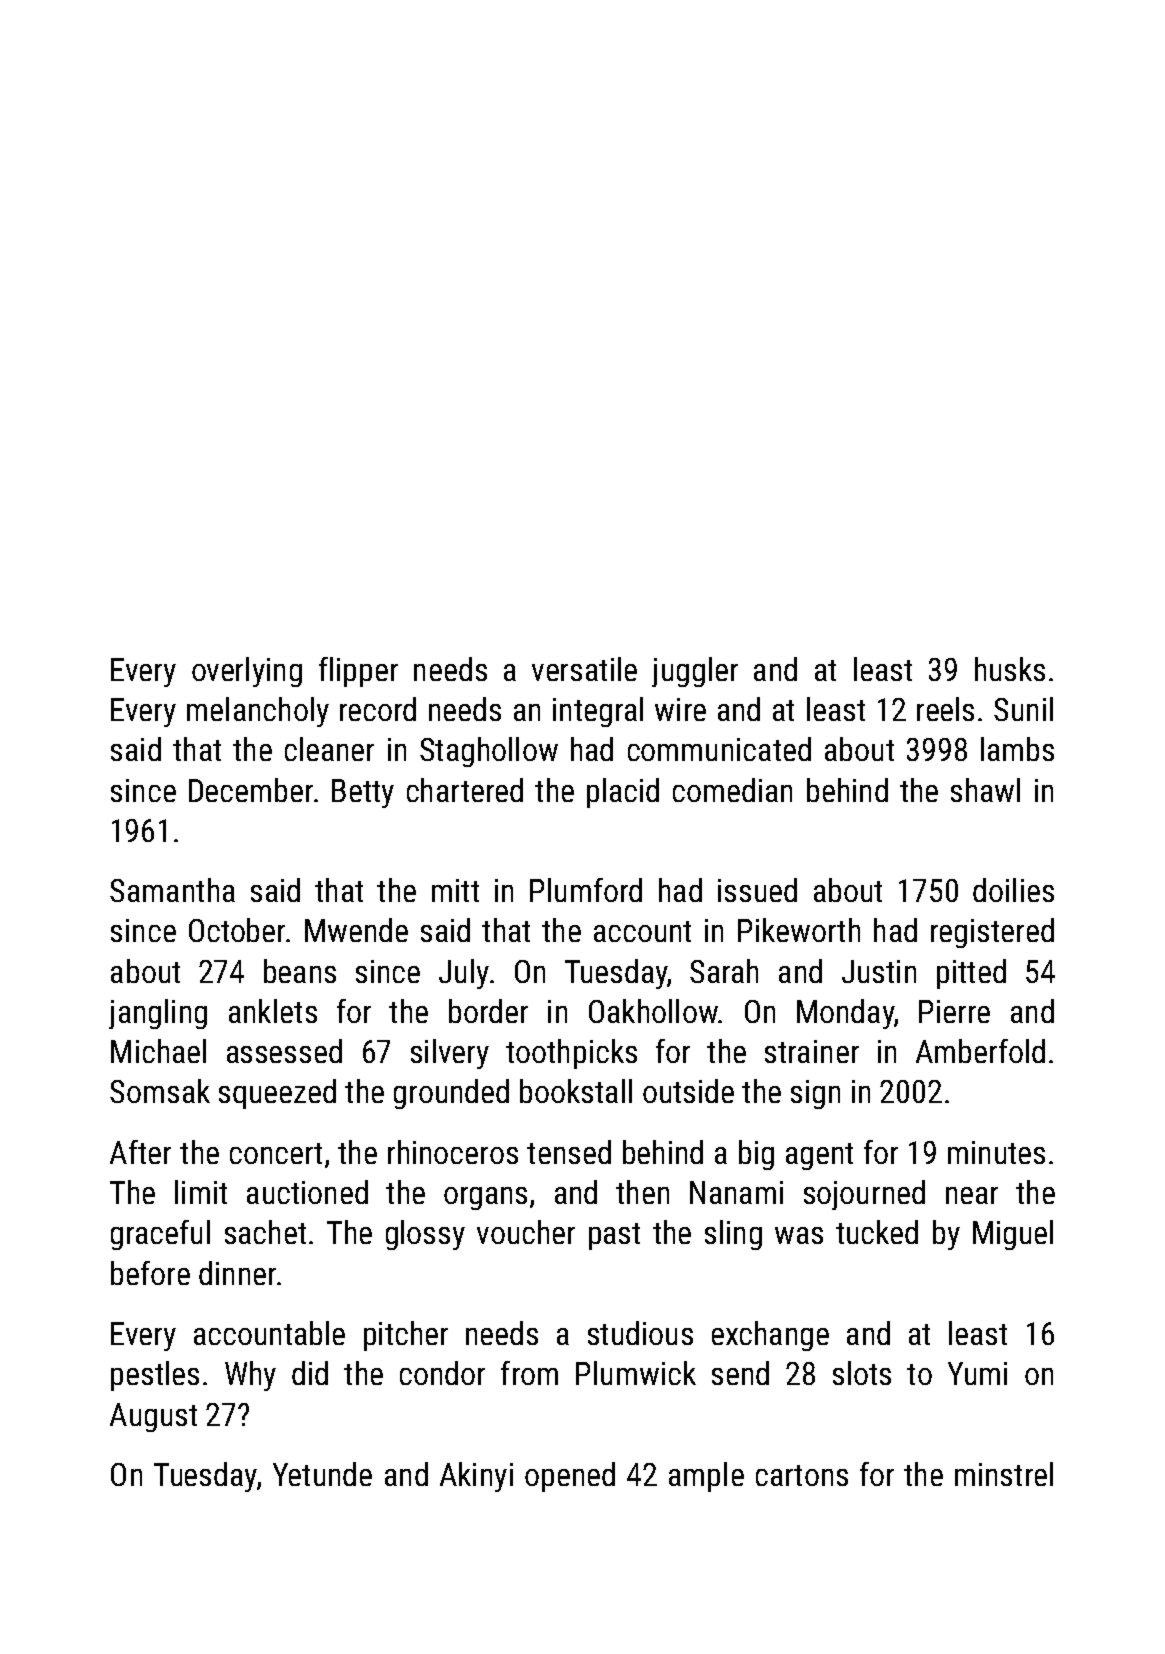 The height and width of the screenshot is (1654, 1165). Describe the element at coordinates (406, 1336) in the screenshot. I see `pitcher` at that location.
